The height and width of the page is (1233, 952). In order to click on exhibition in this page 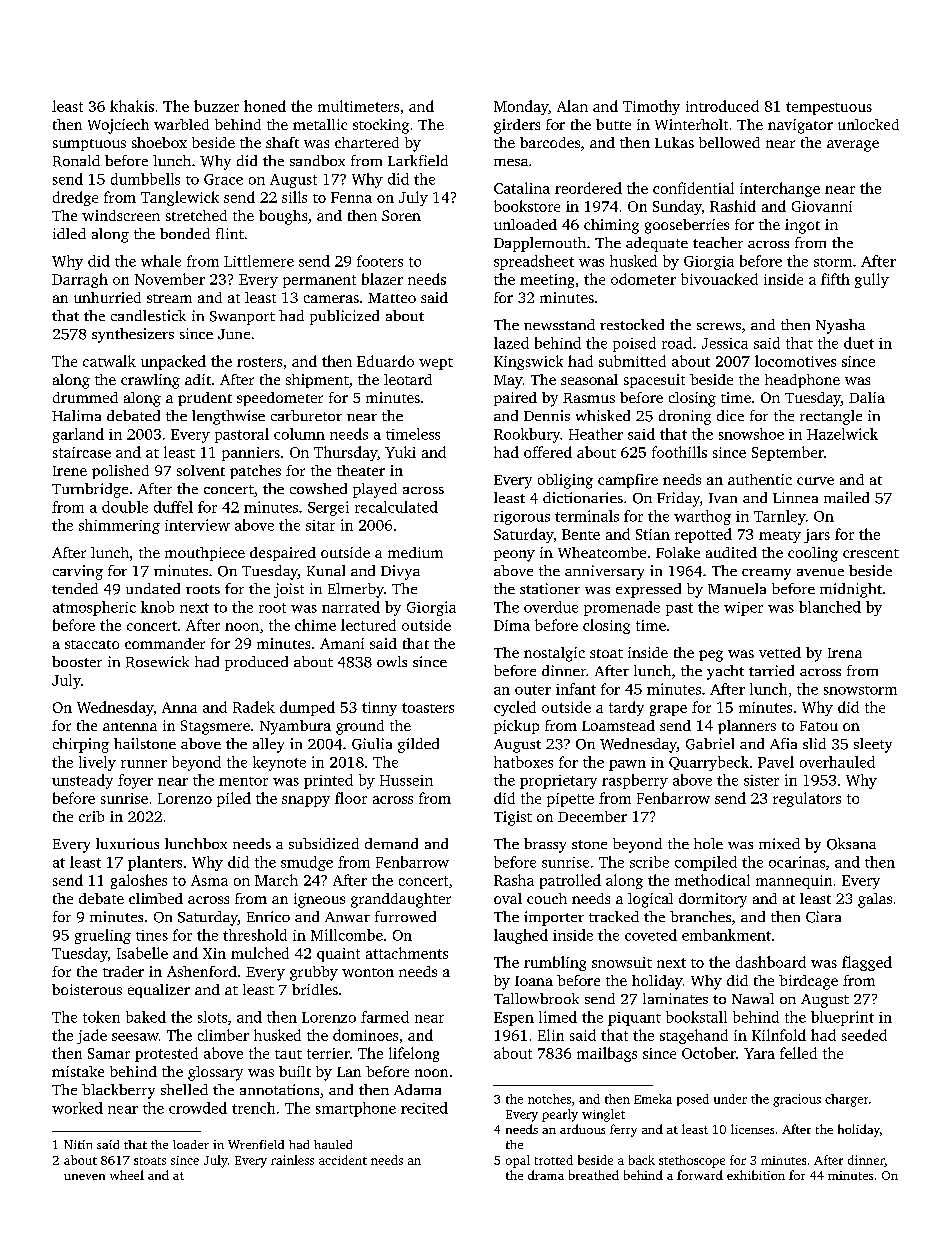, I will do `click(756, 1175)`.
